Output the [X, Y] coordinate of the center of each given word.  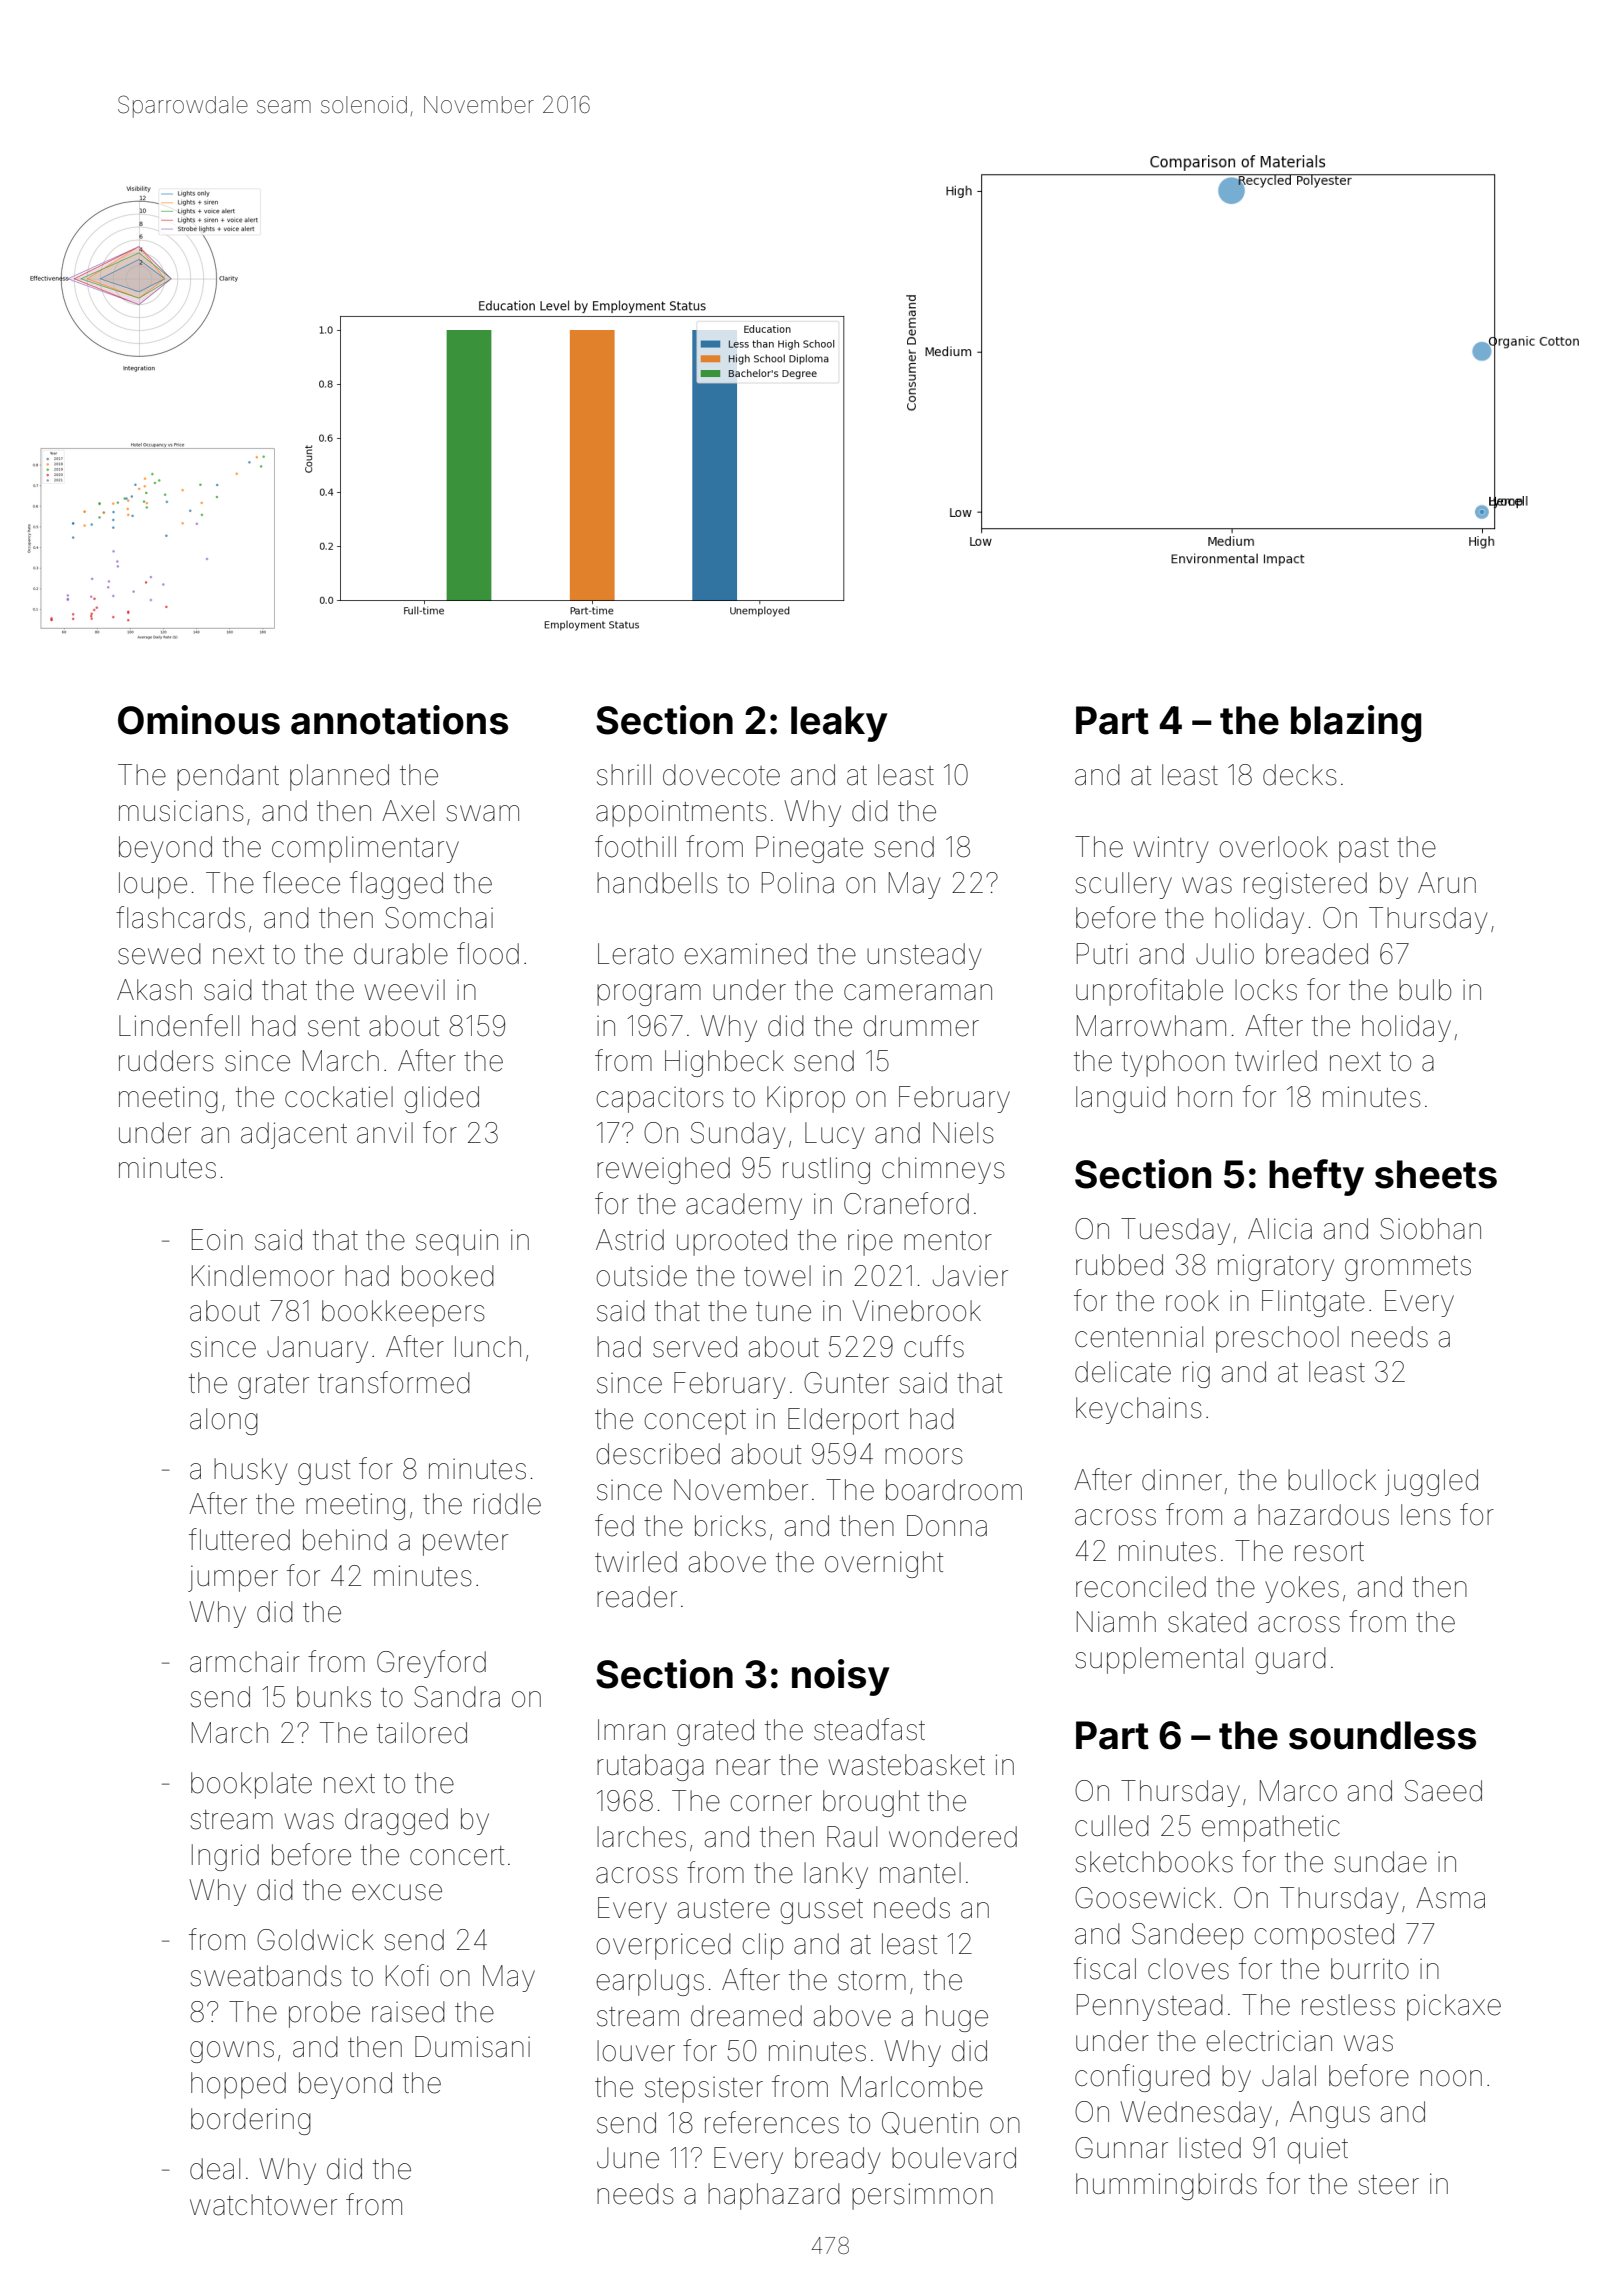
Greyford [431, 1664]
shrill [624, 775]
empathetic [1271, 1828]
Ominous [199, 720]
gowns [232, 2052]
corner [771, 1803]
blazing [1356, 723]
